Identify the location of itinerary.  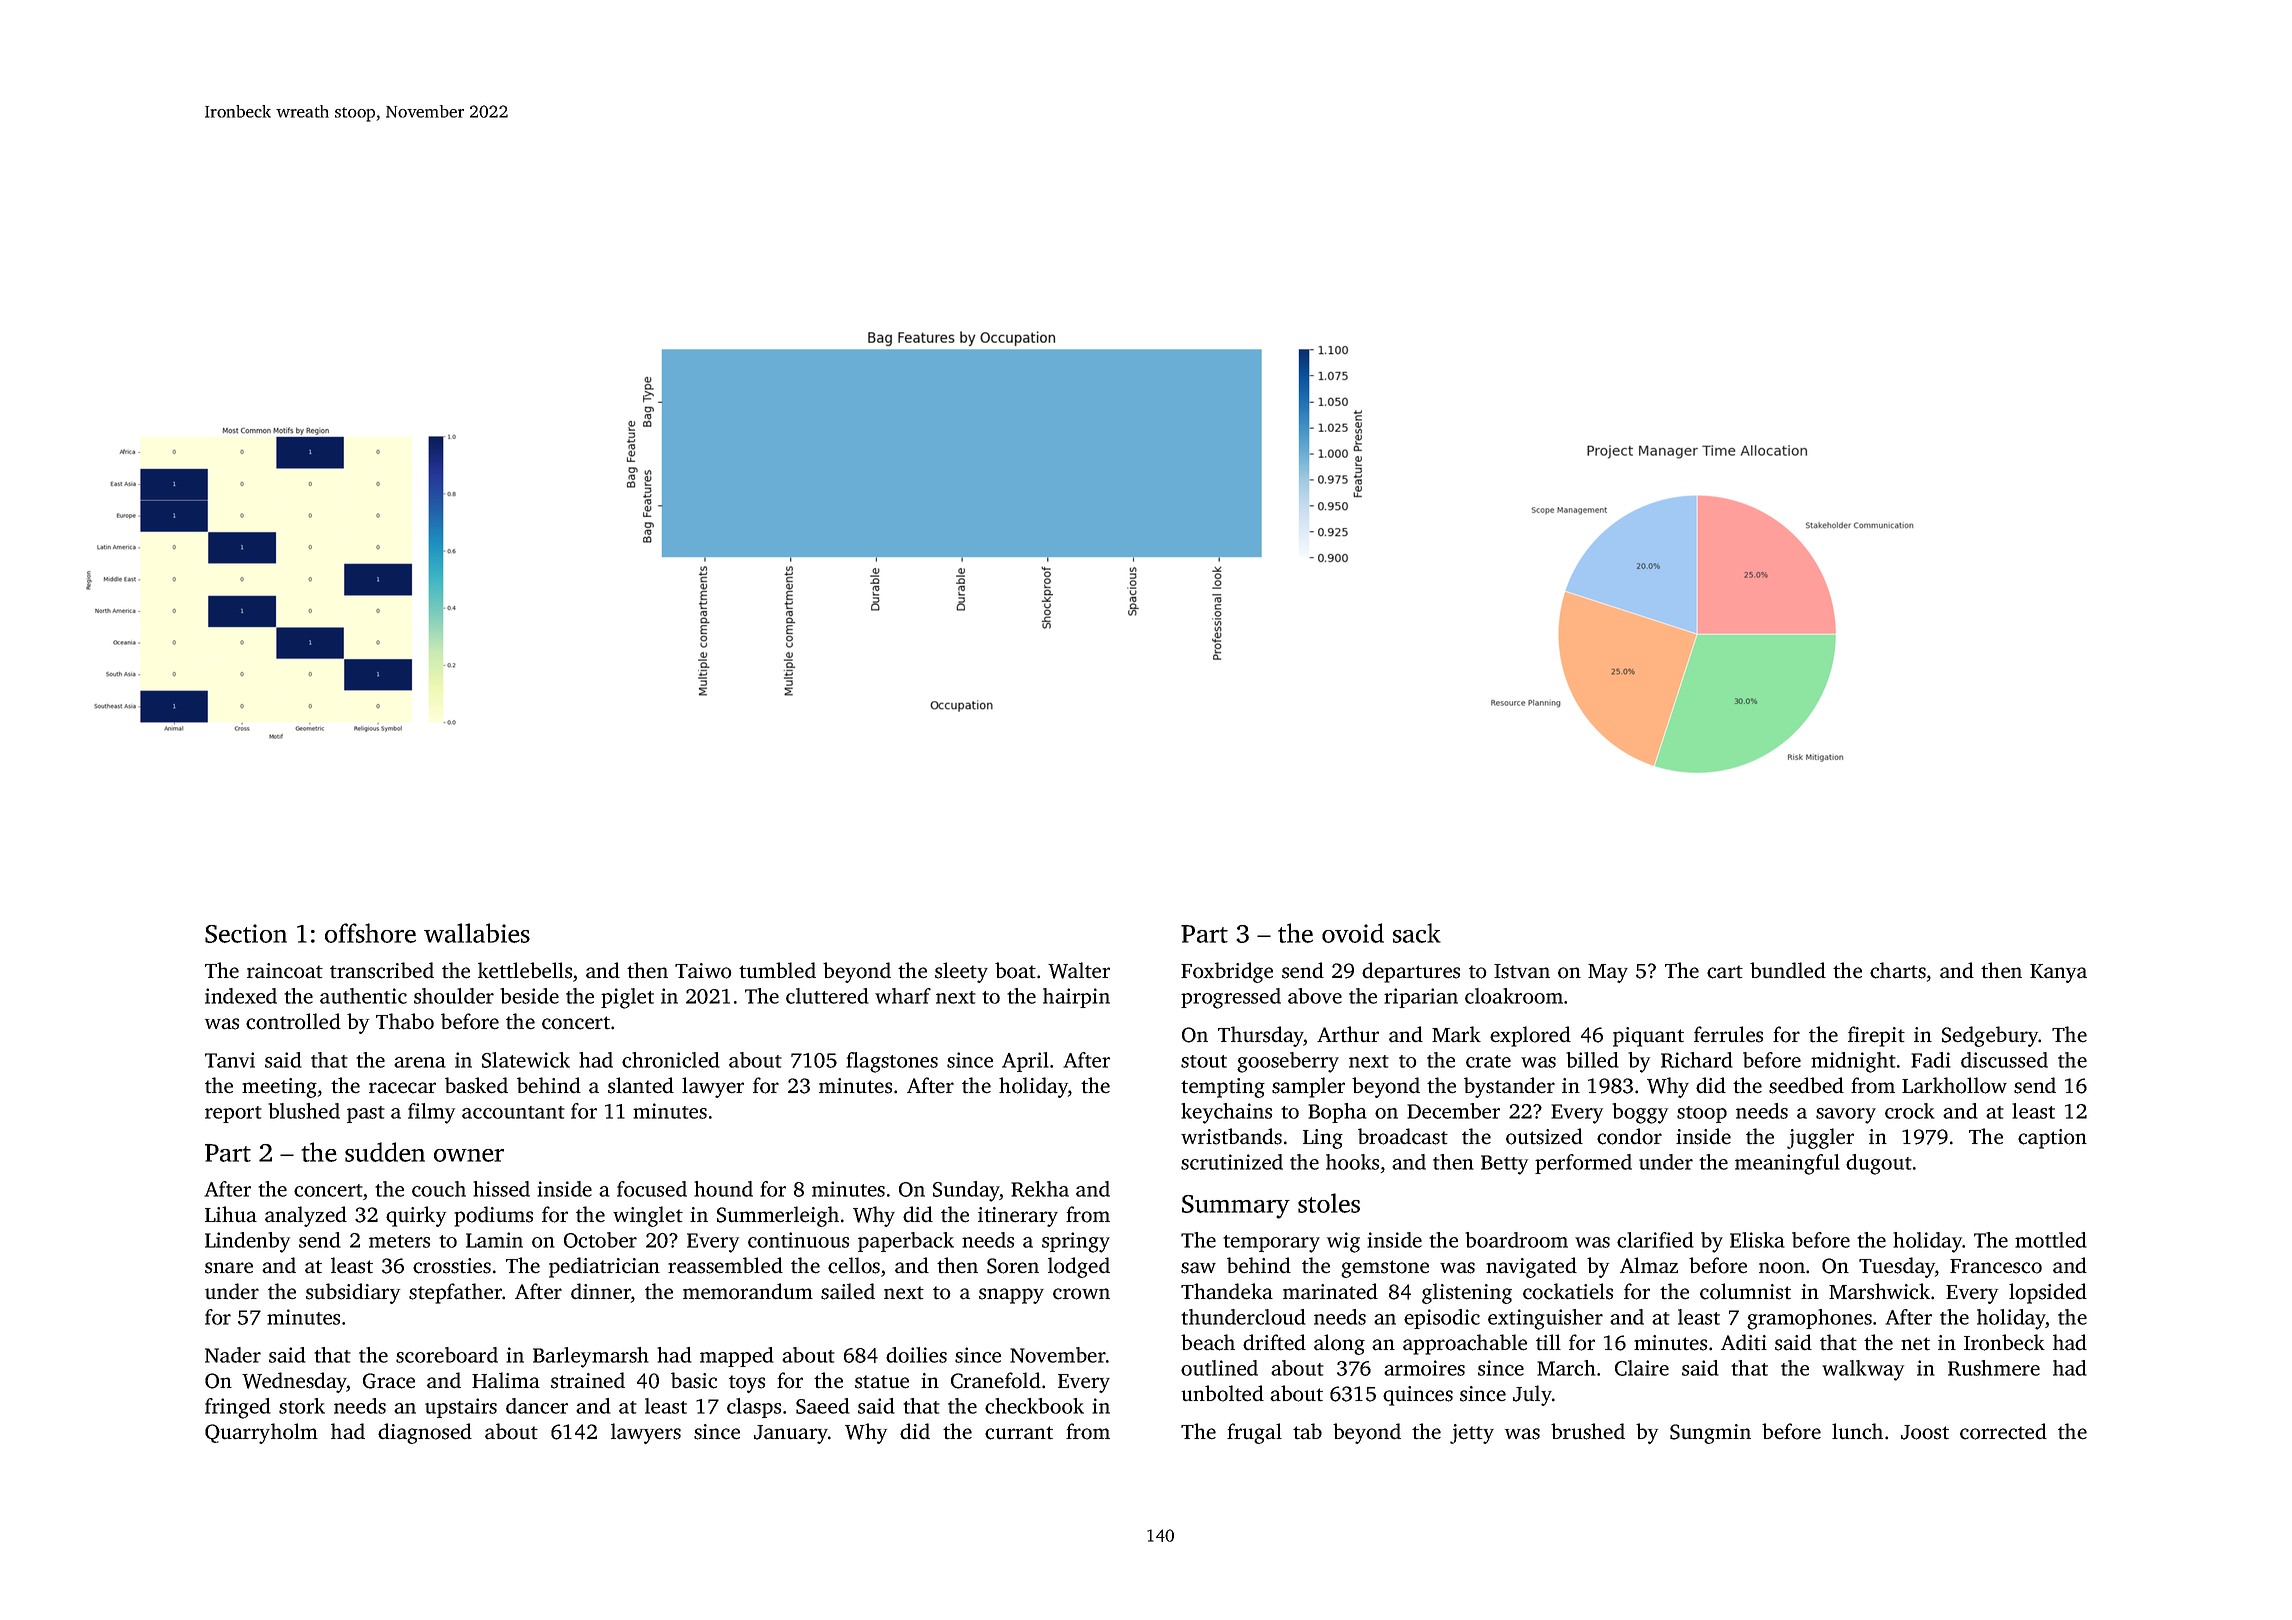
(1018, 1217).
